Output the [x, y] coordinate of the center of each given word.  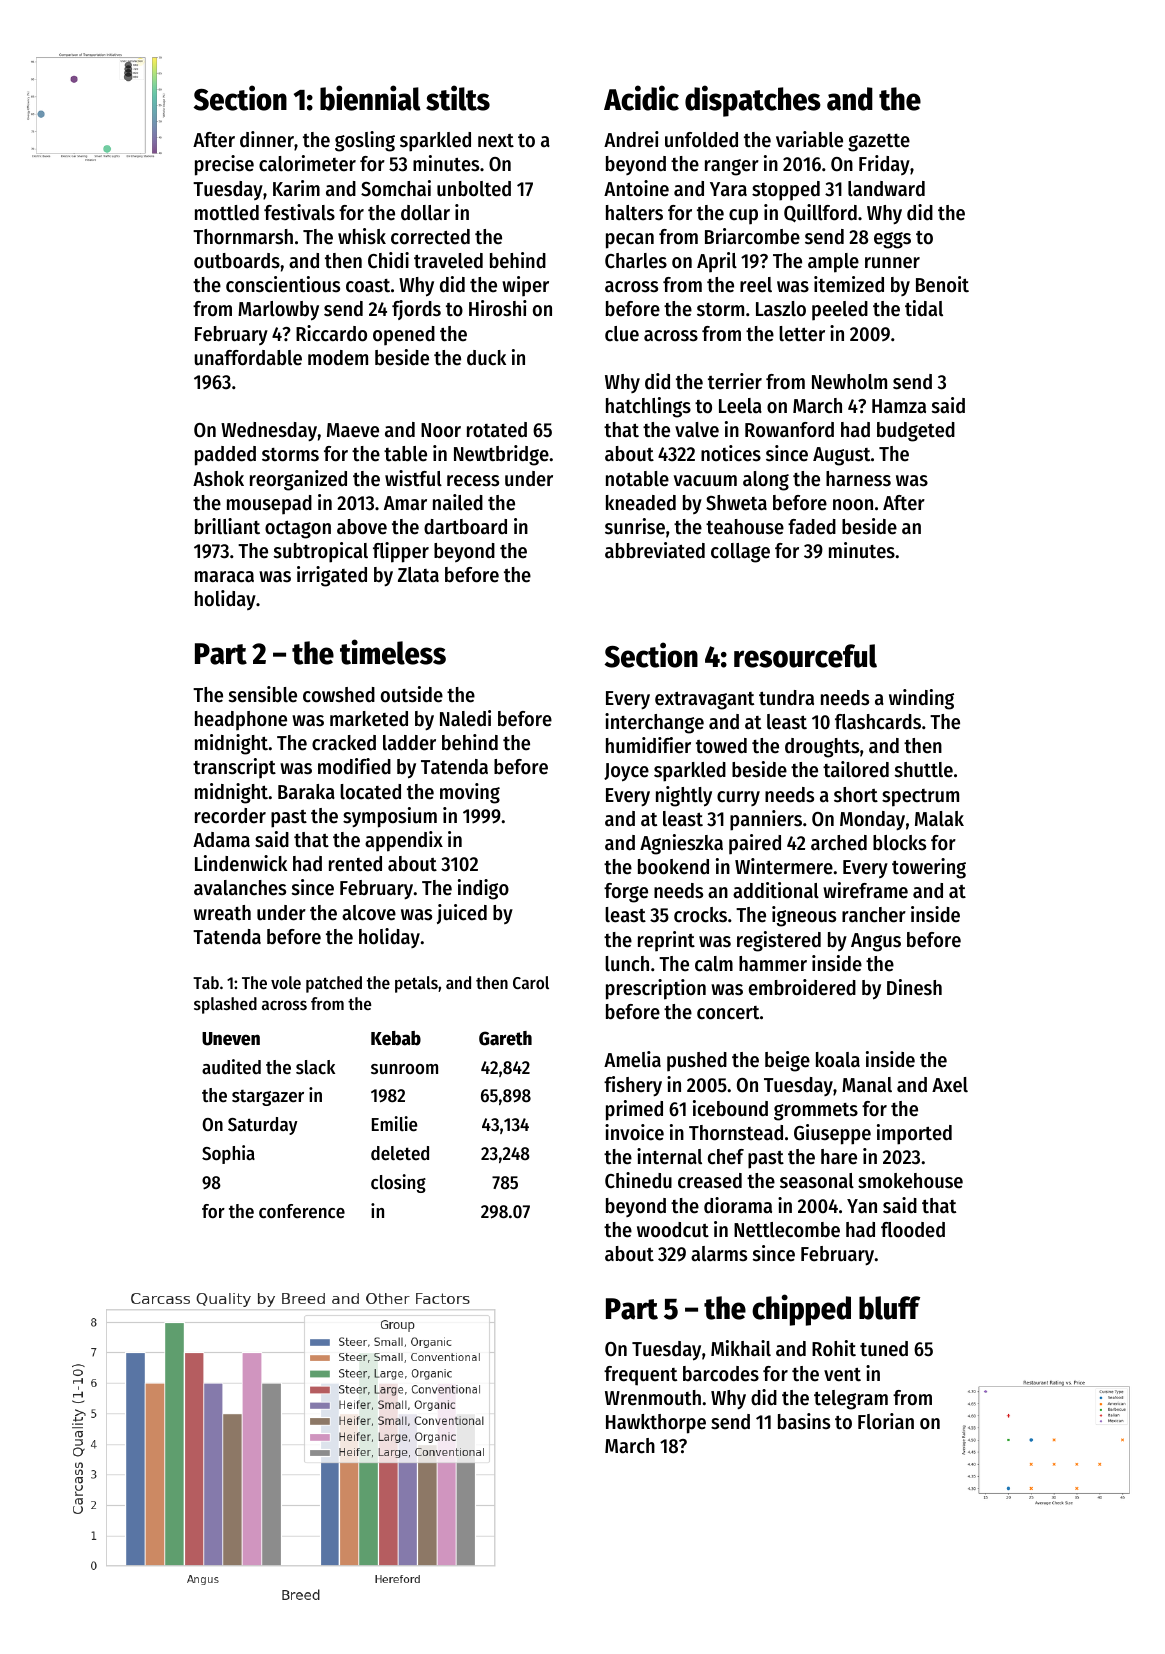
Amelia [632, 1059]
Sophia [228, 1154]
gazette [879, 143]
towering [929, 868]
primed [634, 1110]
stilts [458, 98]
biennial [370, 98]
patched [334, 984]
